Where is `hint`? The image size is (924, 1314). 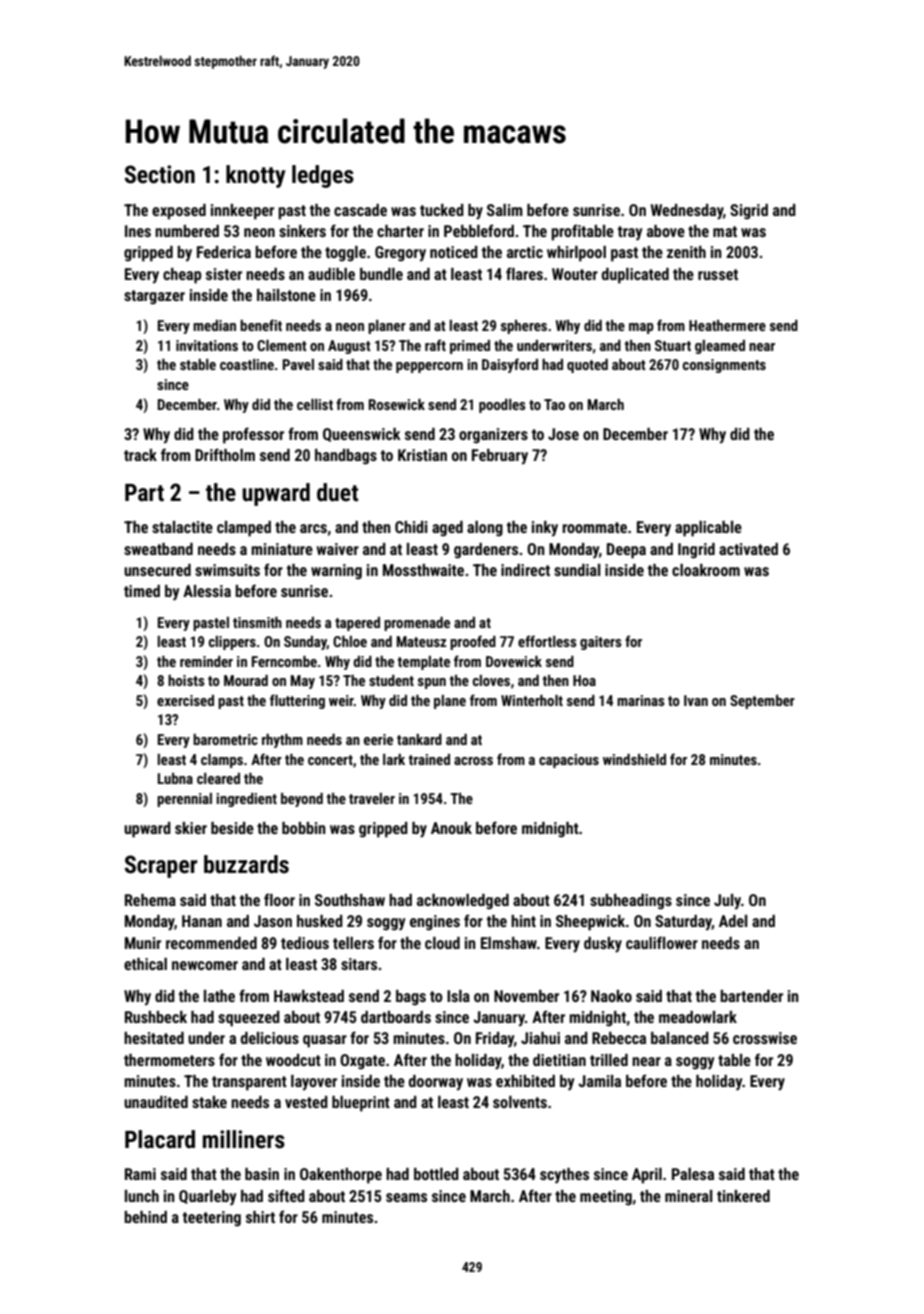
hint is located at coordinates (523, 921).
